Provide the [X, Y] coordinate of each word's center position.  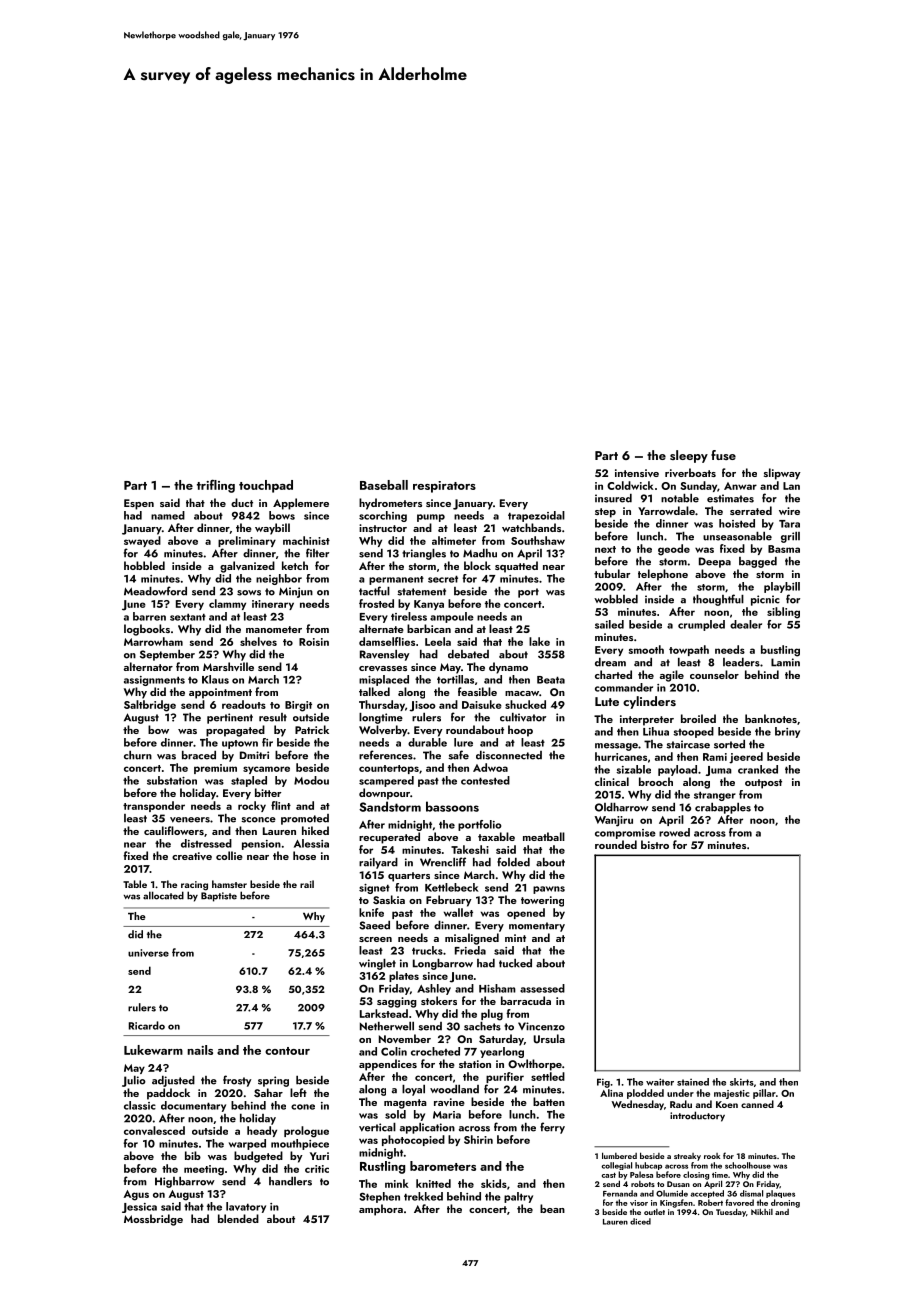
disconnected [509, 755]
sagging [397, 1002]
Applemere [301, 504]
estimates [730, 498]
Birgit [298, 706]
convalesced [154, 1130]
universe [148, 953]
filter [317, 553]
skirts [742, 1082]
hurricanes [621, 756]
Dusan [678, 1184]
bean [552, 1208]
